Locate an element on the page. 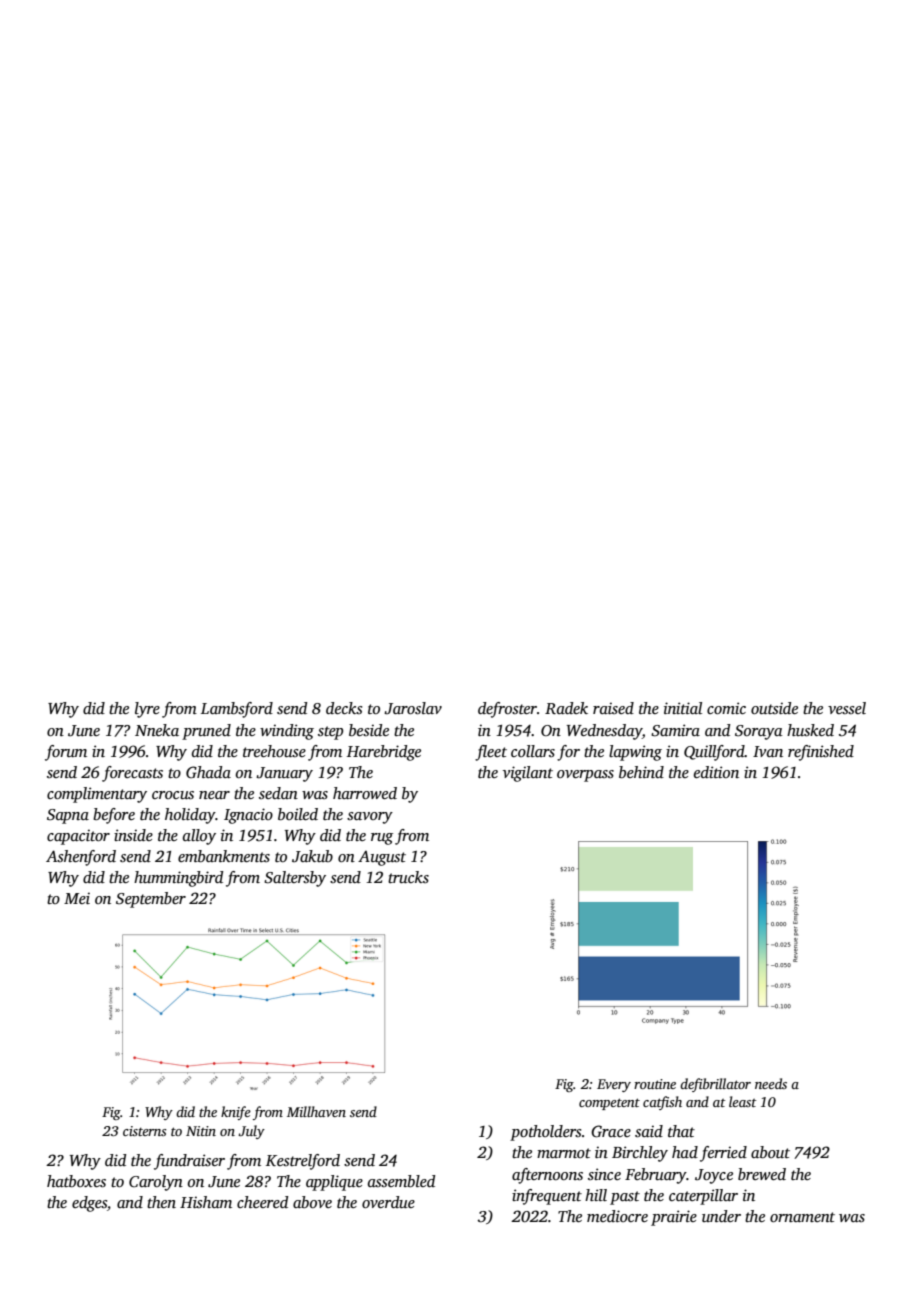  capacitor is located at coordinates (78, 837).
